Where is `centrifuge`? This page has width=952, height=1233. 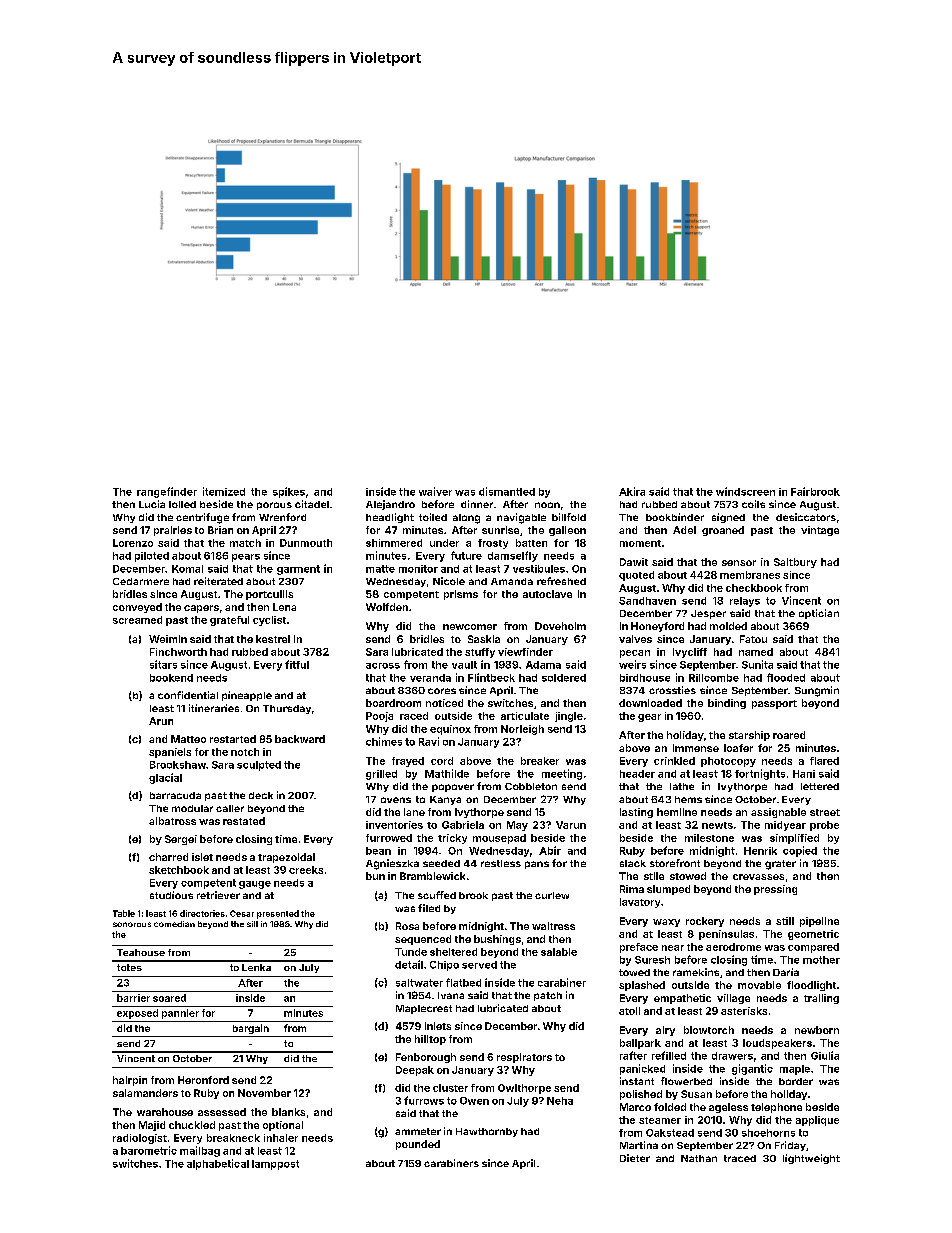
centrifuge is located at coordinates (202, 518).
